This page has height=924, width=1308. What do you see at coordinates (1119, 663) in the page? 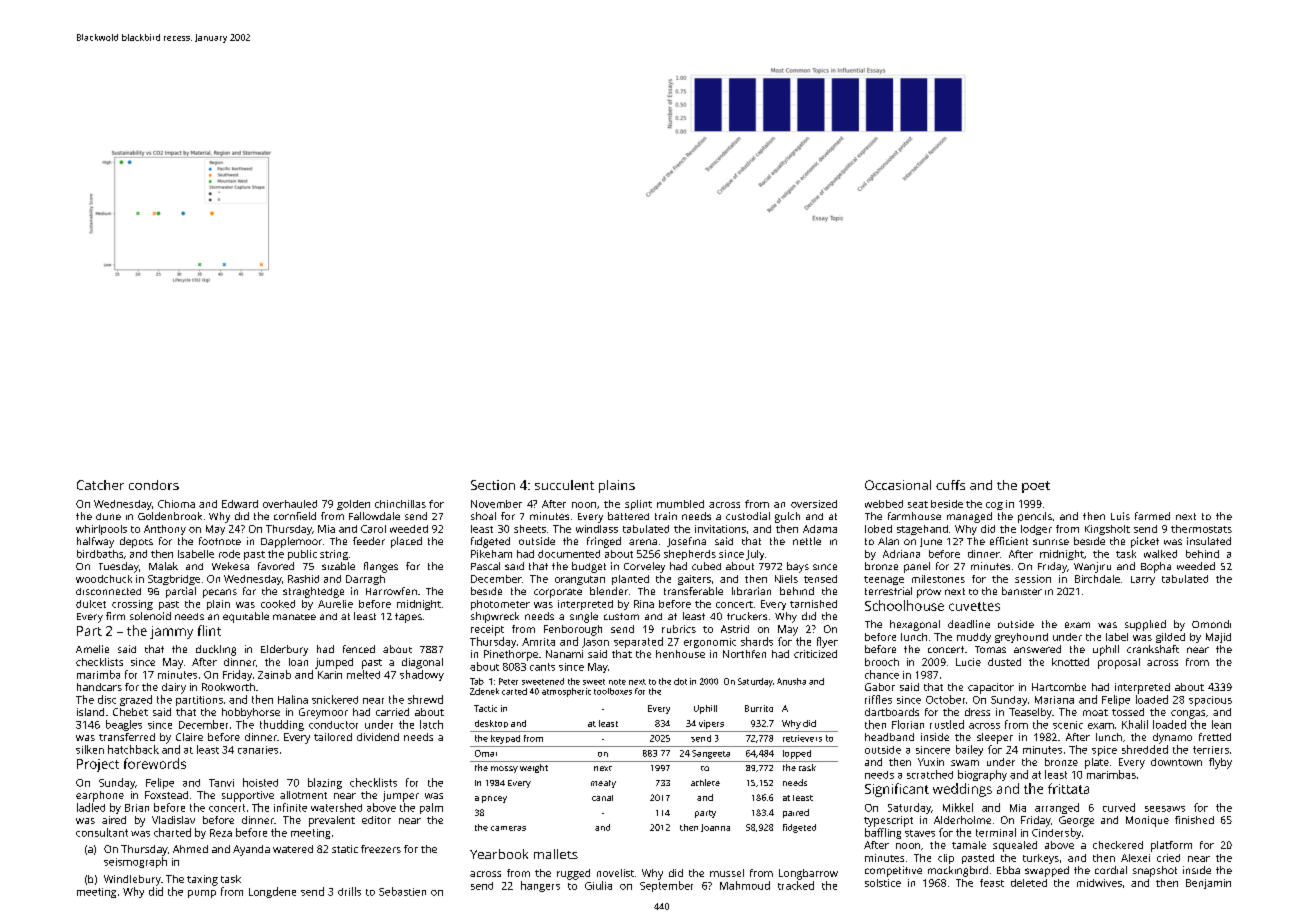
I see `proposal` at bounding box center [1119, 663].
